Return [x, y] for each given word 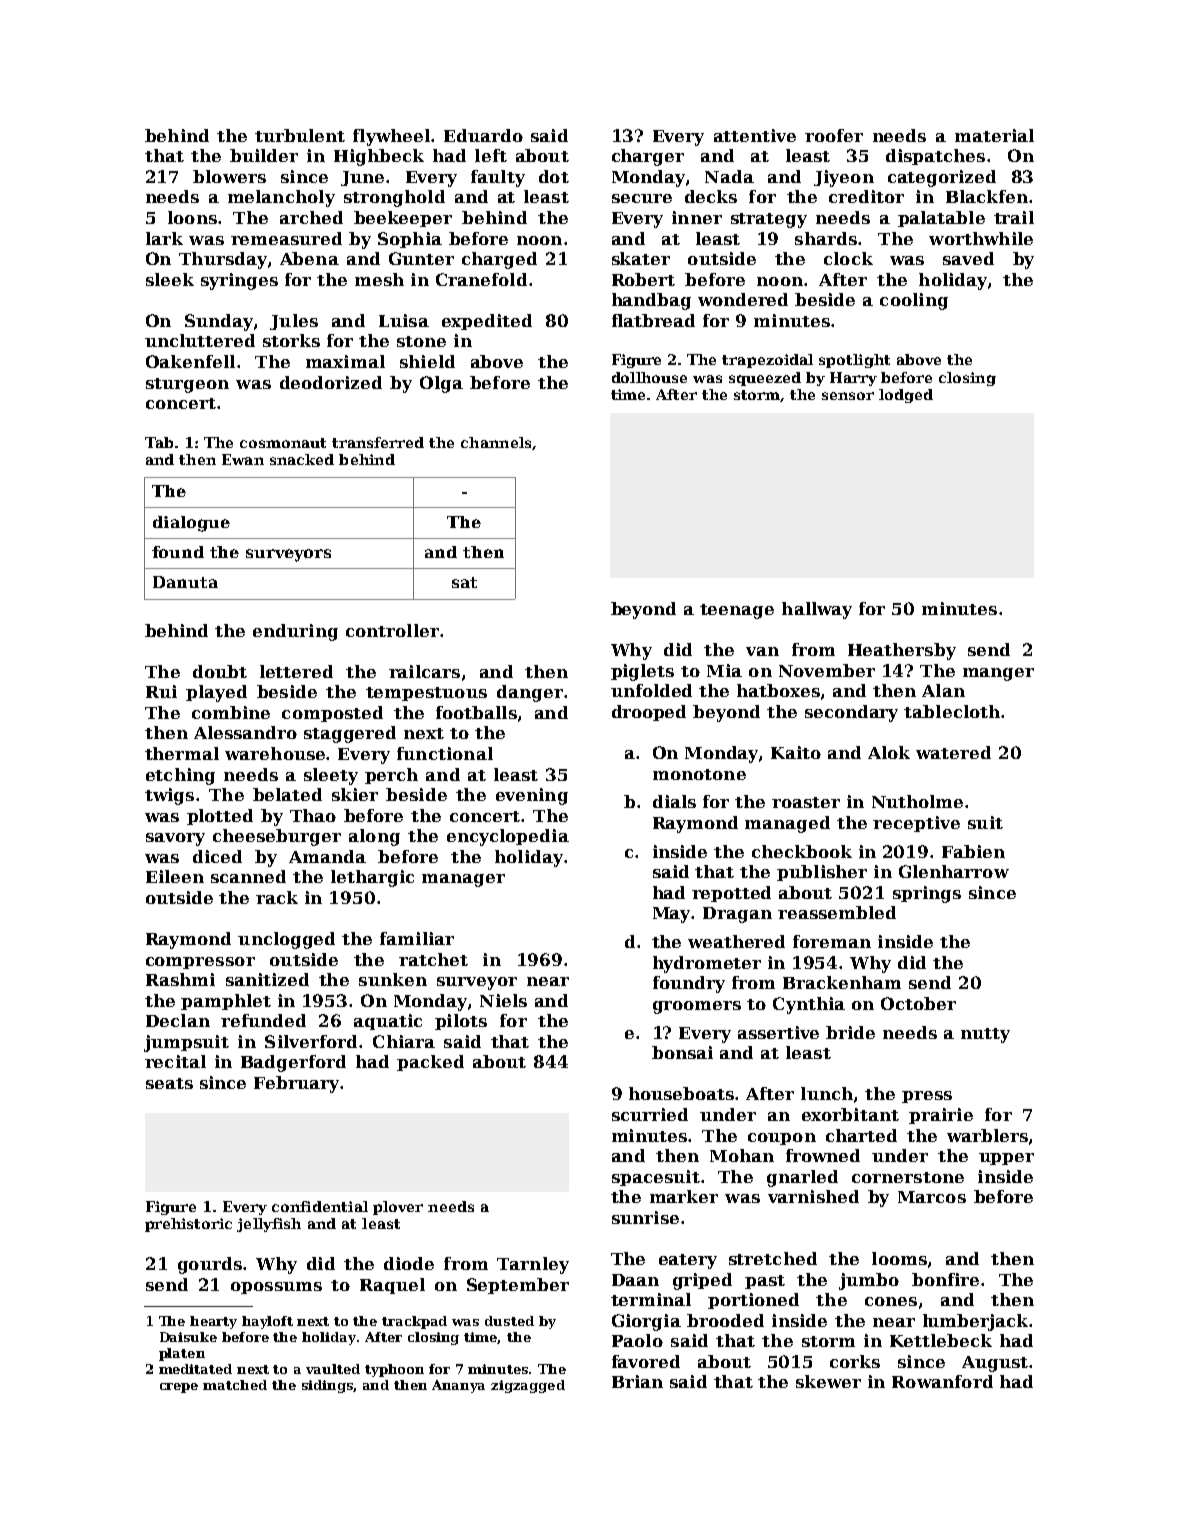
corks [855, 1361]
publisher [822, 873]
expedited [487, 322]
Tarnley [533, 1265]
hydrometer [707, 964]
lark [164, 238]
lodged [906, 396]
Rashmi [180, 979]
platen [182, 1354]
